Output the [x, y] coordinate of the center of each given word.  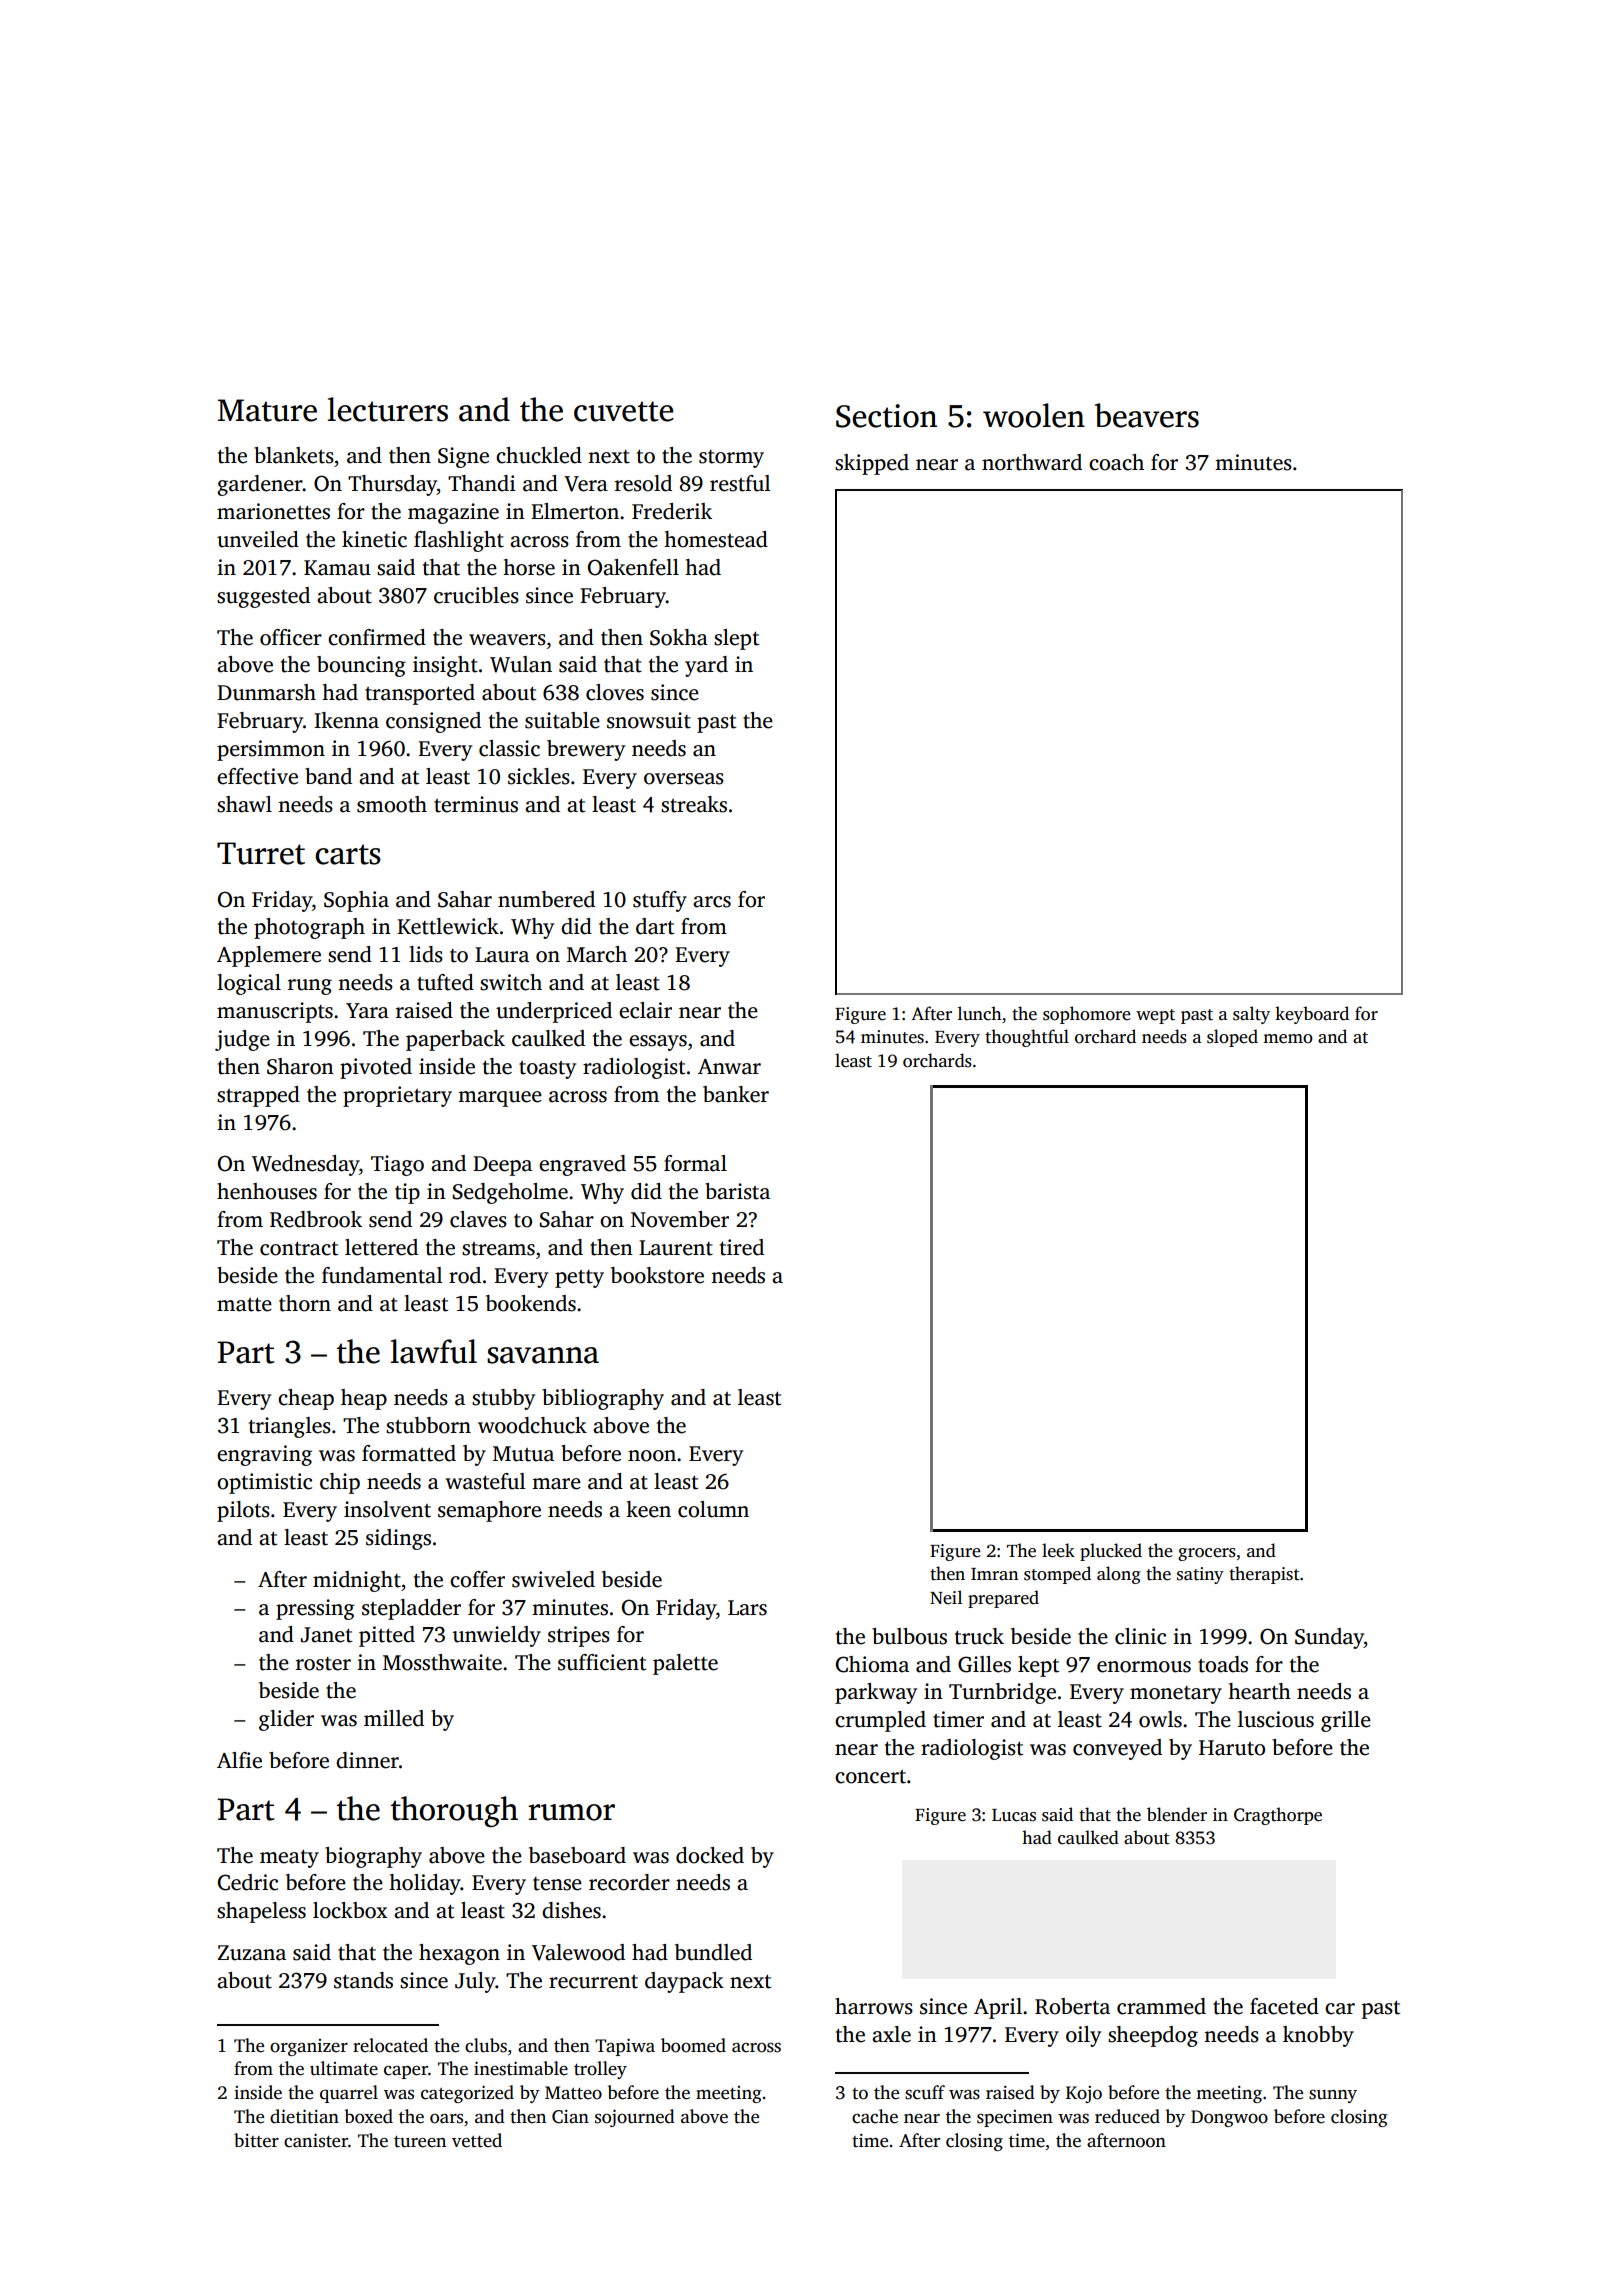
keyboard [1312, 1015]
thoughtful [1027, 1038]
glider [286, 1720]
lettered [381, 1247]
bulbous [909, 1636]
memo [1288, 1039]
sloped [1232, 1038]
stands [363, 1980]
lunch [980, 1013]
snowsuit [649, 720]
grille [1346, 1721]
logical [249, 984]
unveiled [258, 539]
